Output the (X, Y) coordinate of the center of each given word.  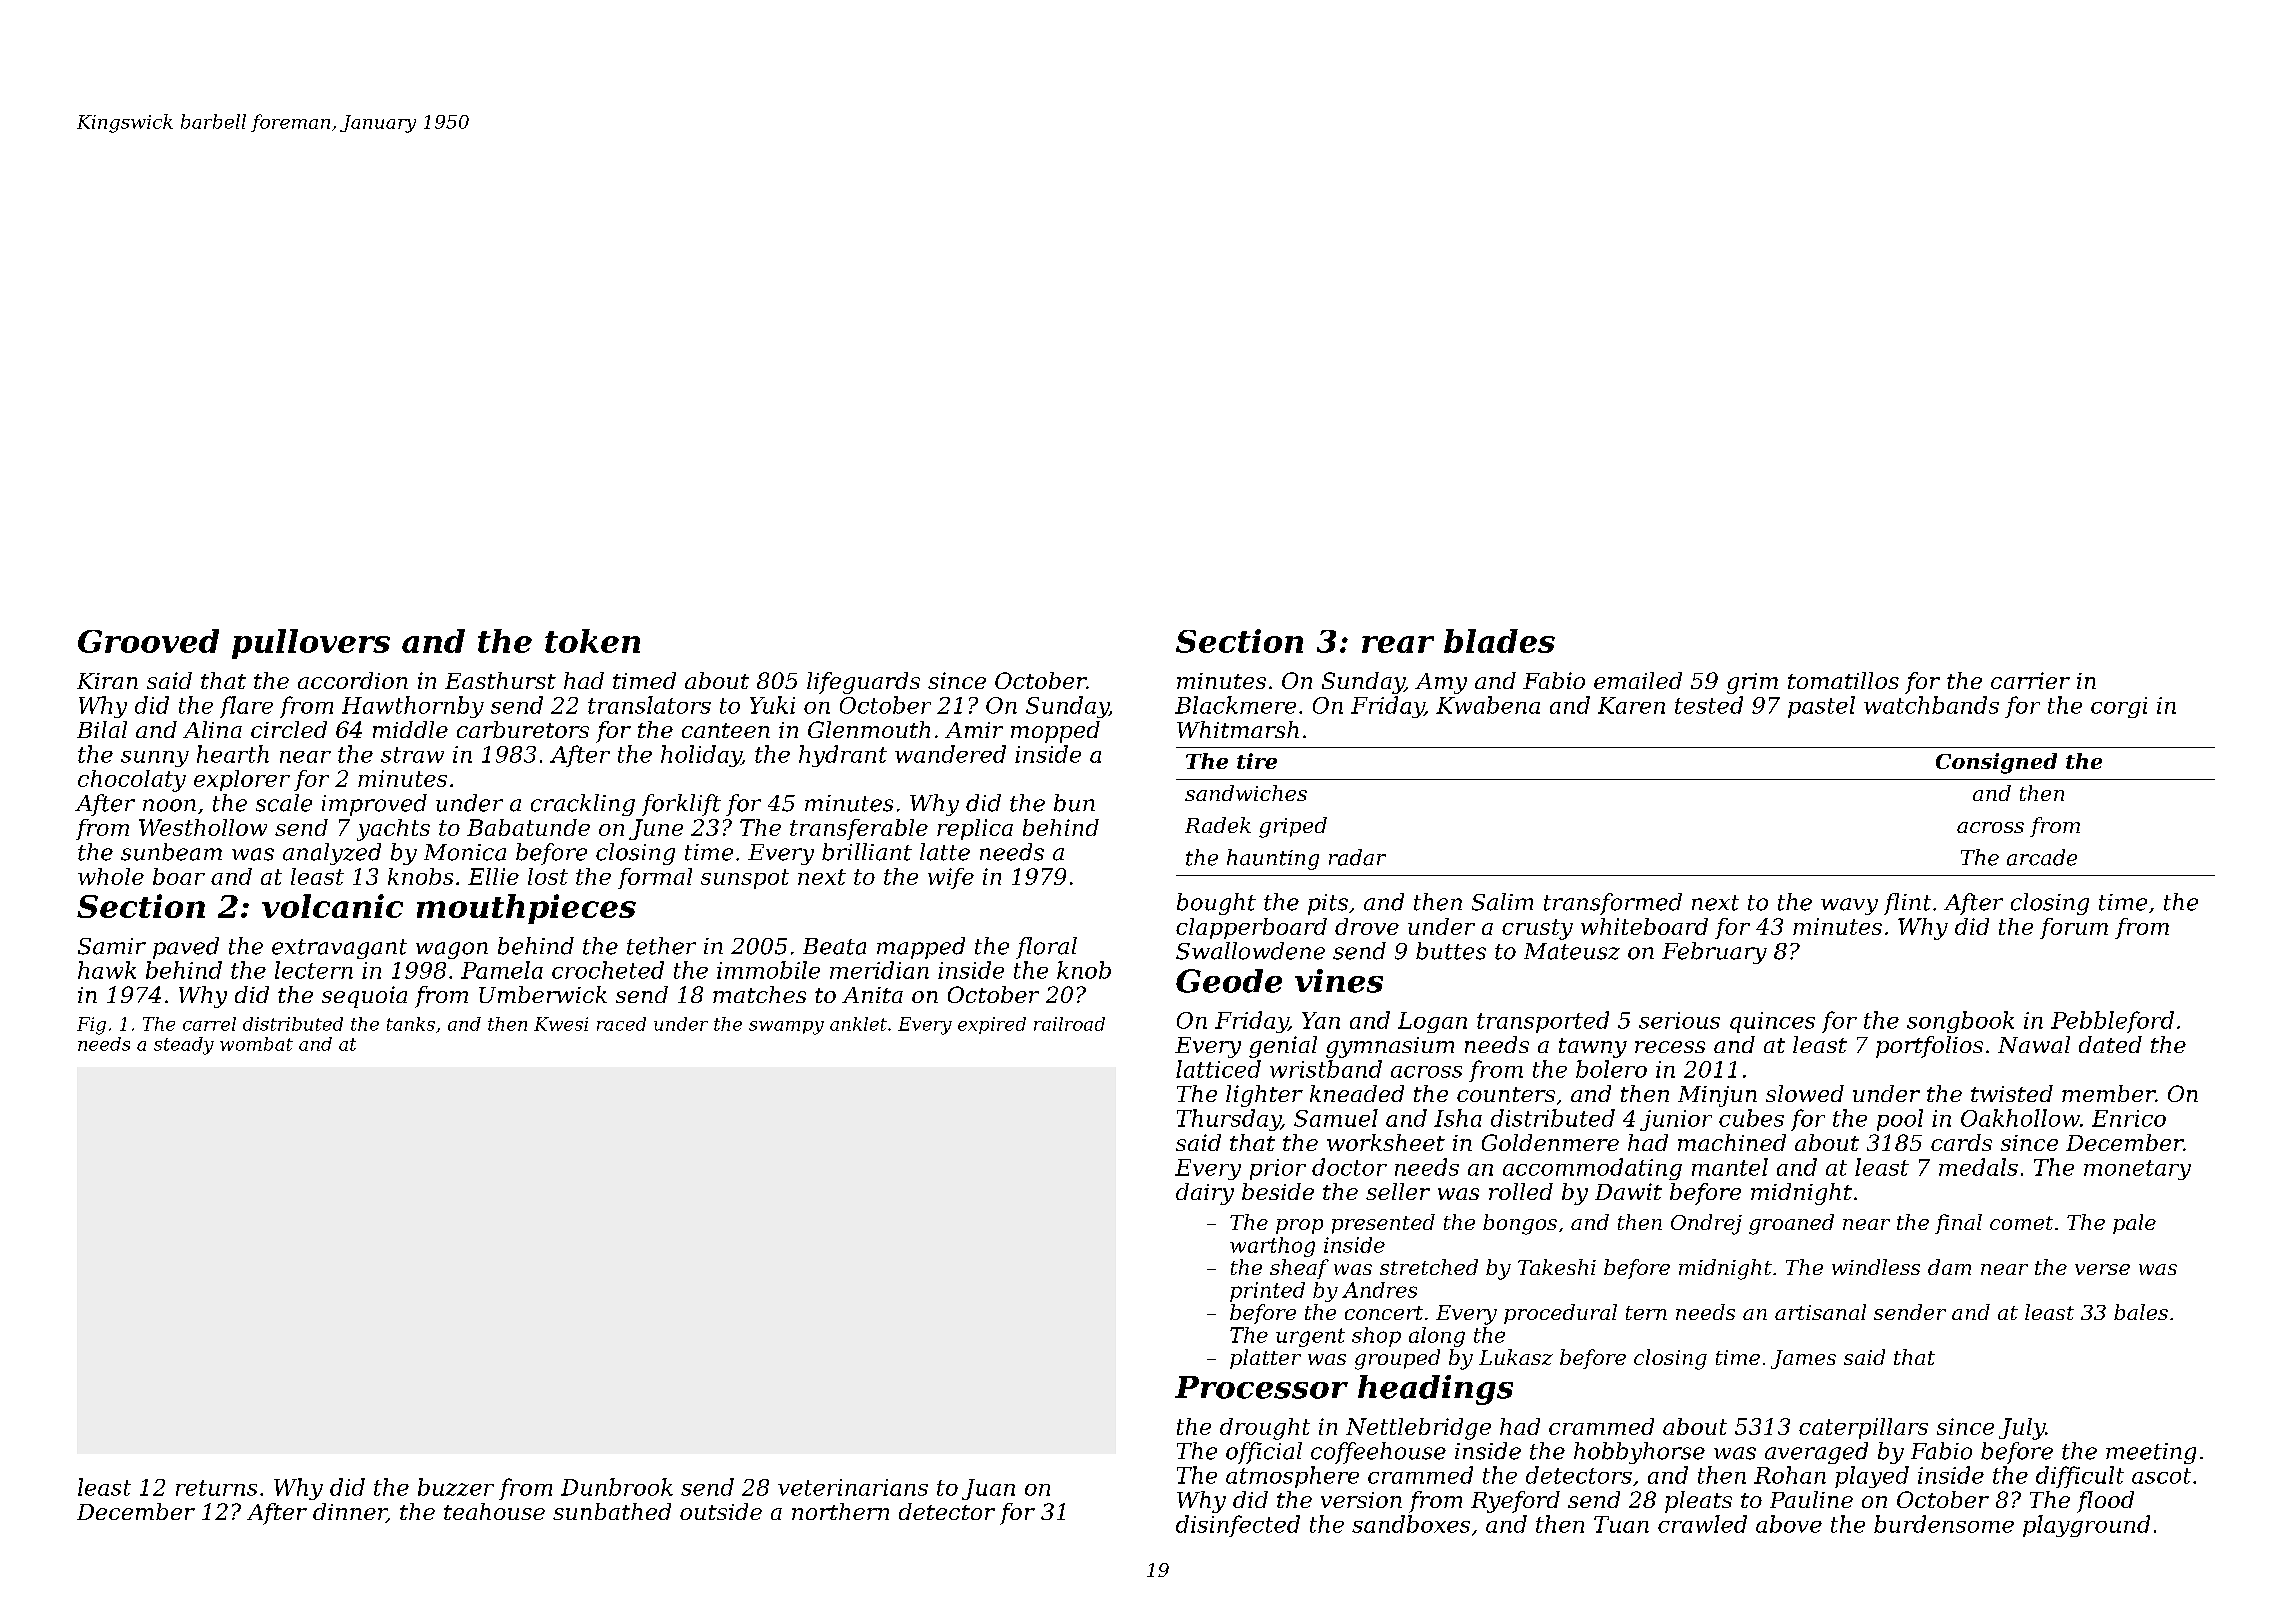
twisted (2012, 1093)
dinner (350, 1513)
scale (284, 803)
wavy (1849, 906)
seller (1398, 1191)
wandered (950, 754)
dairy (1205, 1194)
